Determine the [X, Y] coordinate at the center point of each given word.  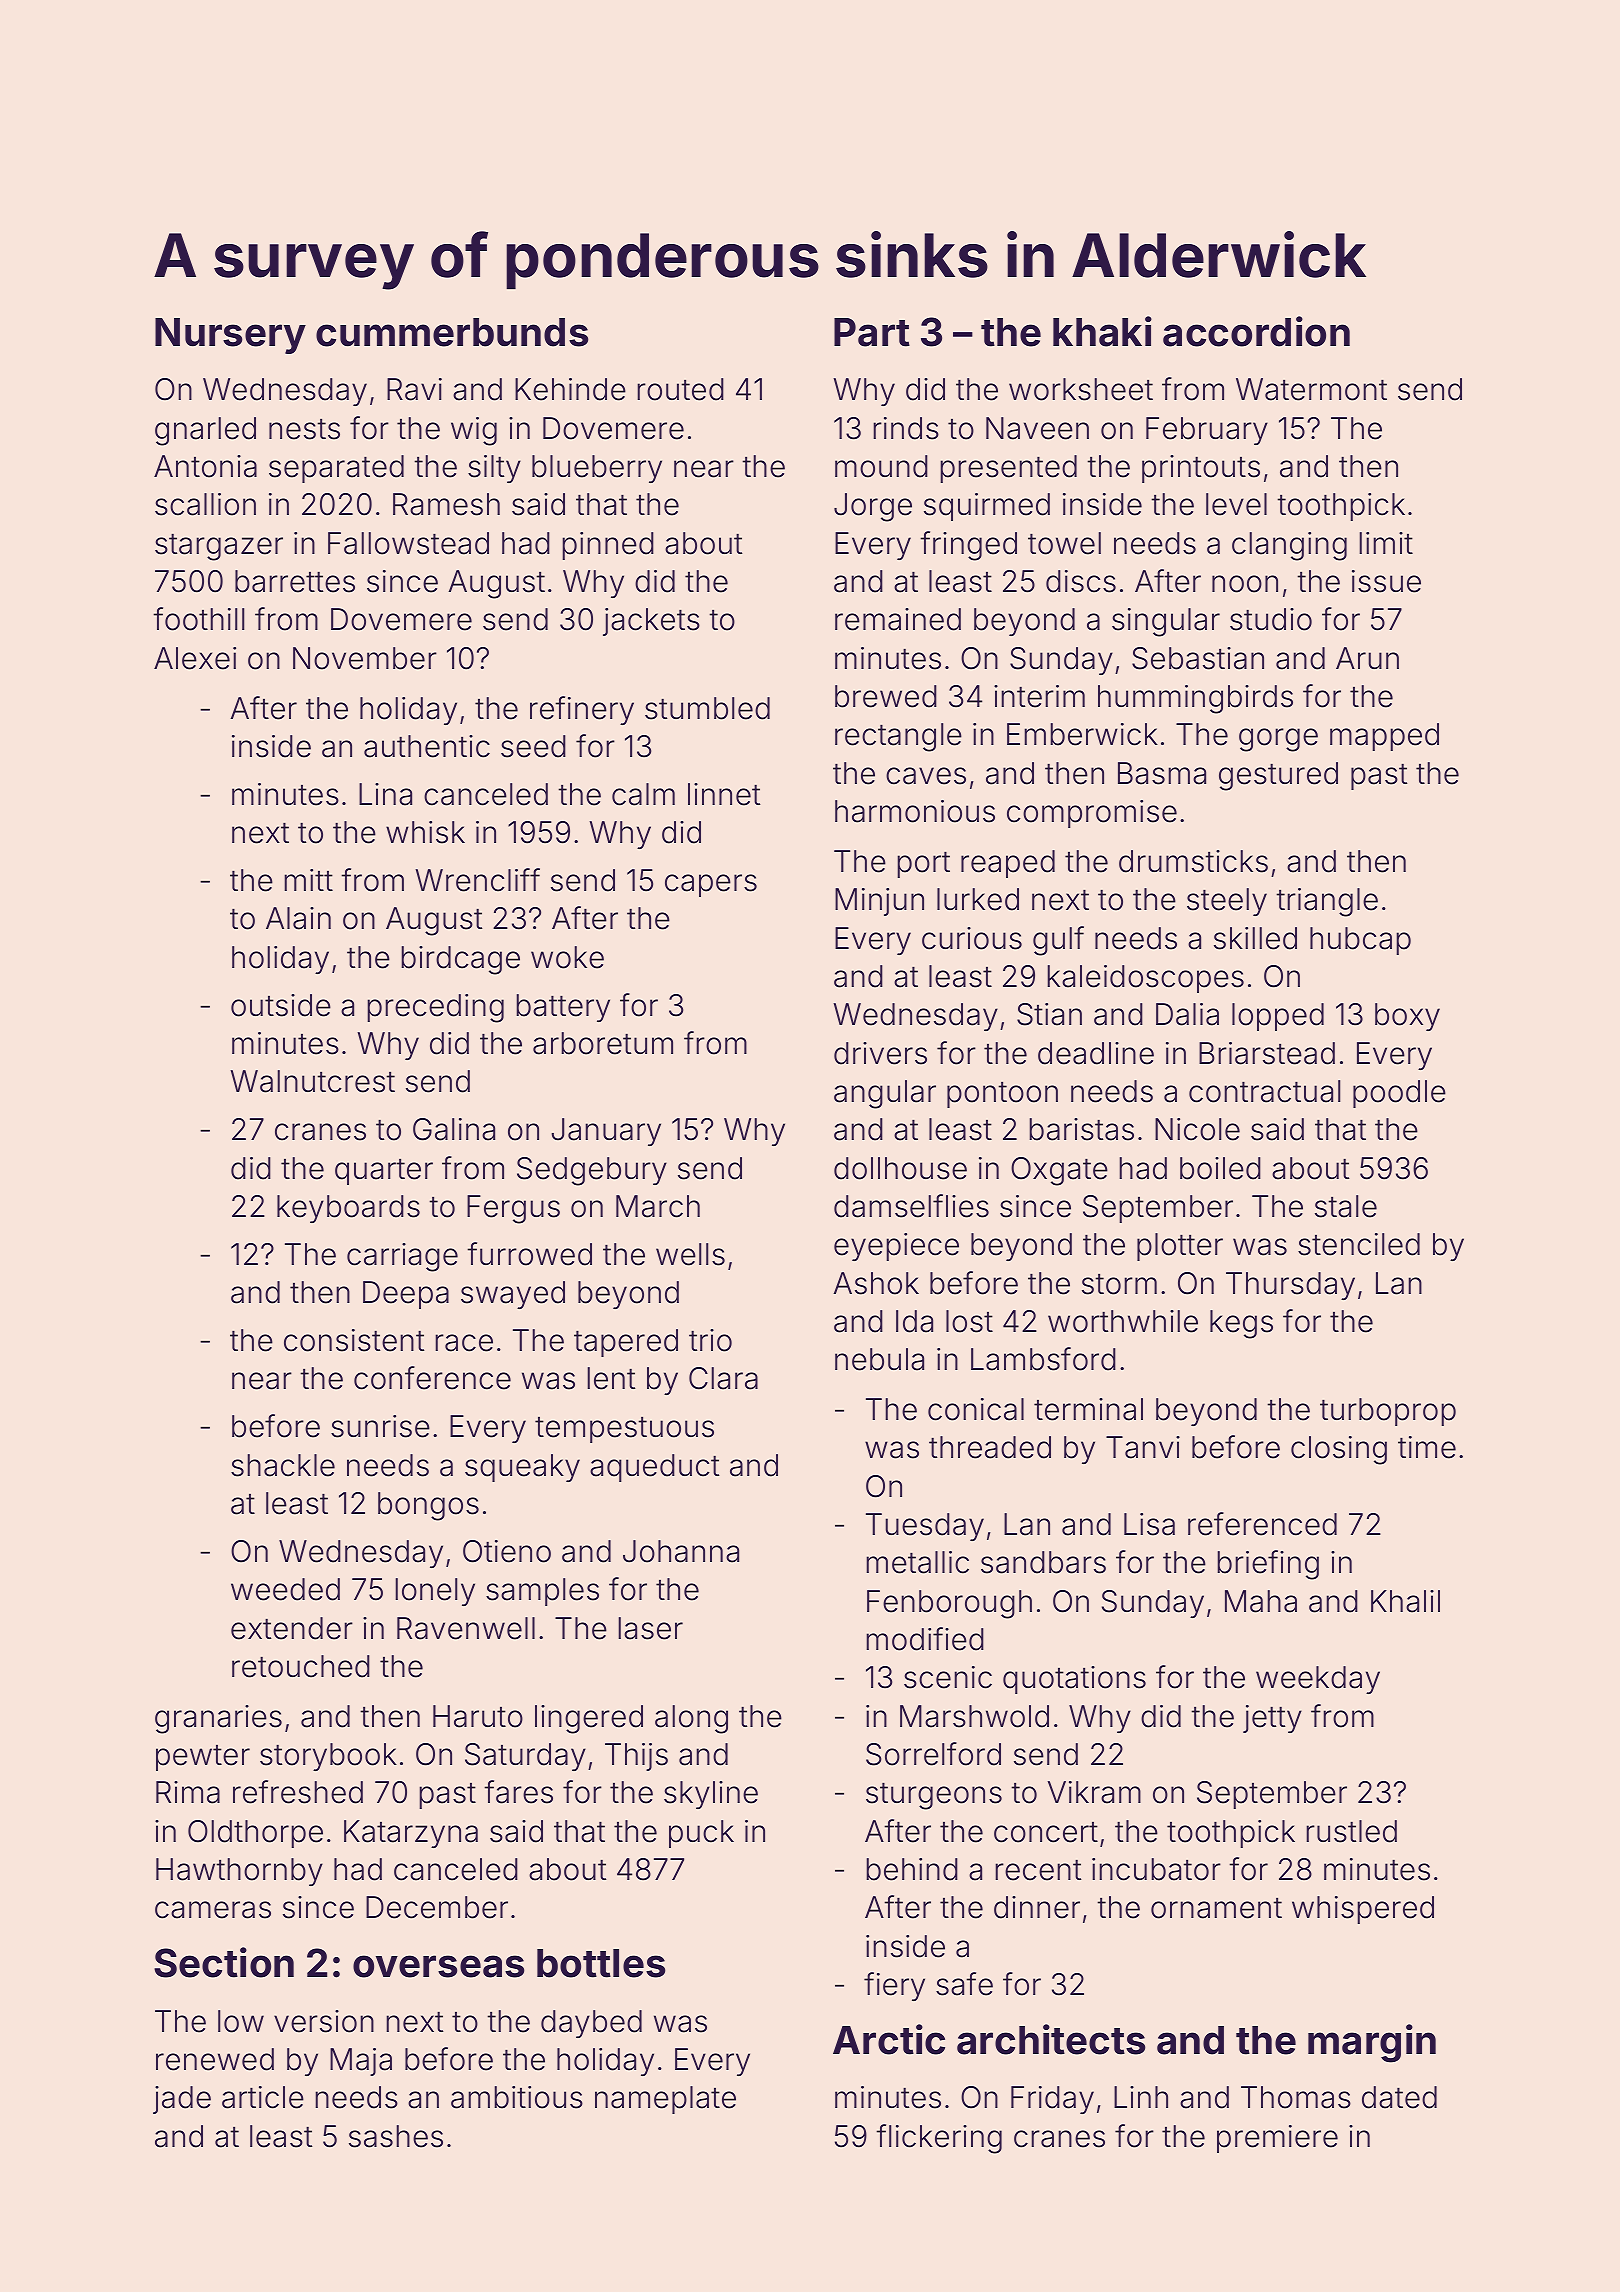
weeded [285, 1589]
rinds [906, 428]
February [1207, 431]
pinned [608, 546]
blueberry [597, 469]
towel [1064, 543]
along [691, 1719]
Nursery [230, 336]
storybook [328, 1757]
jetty [1272, 1719]
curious [972, 938]
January [606, 1132]
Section [224, 1962]
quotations [1074, 1680]
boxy [1407, 1017]
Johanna [681, 1551]
